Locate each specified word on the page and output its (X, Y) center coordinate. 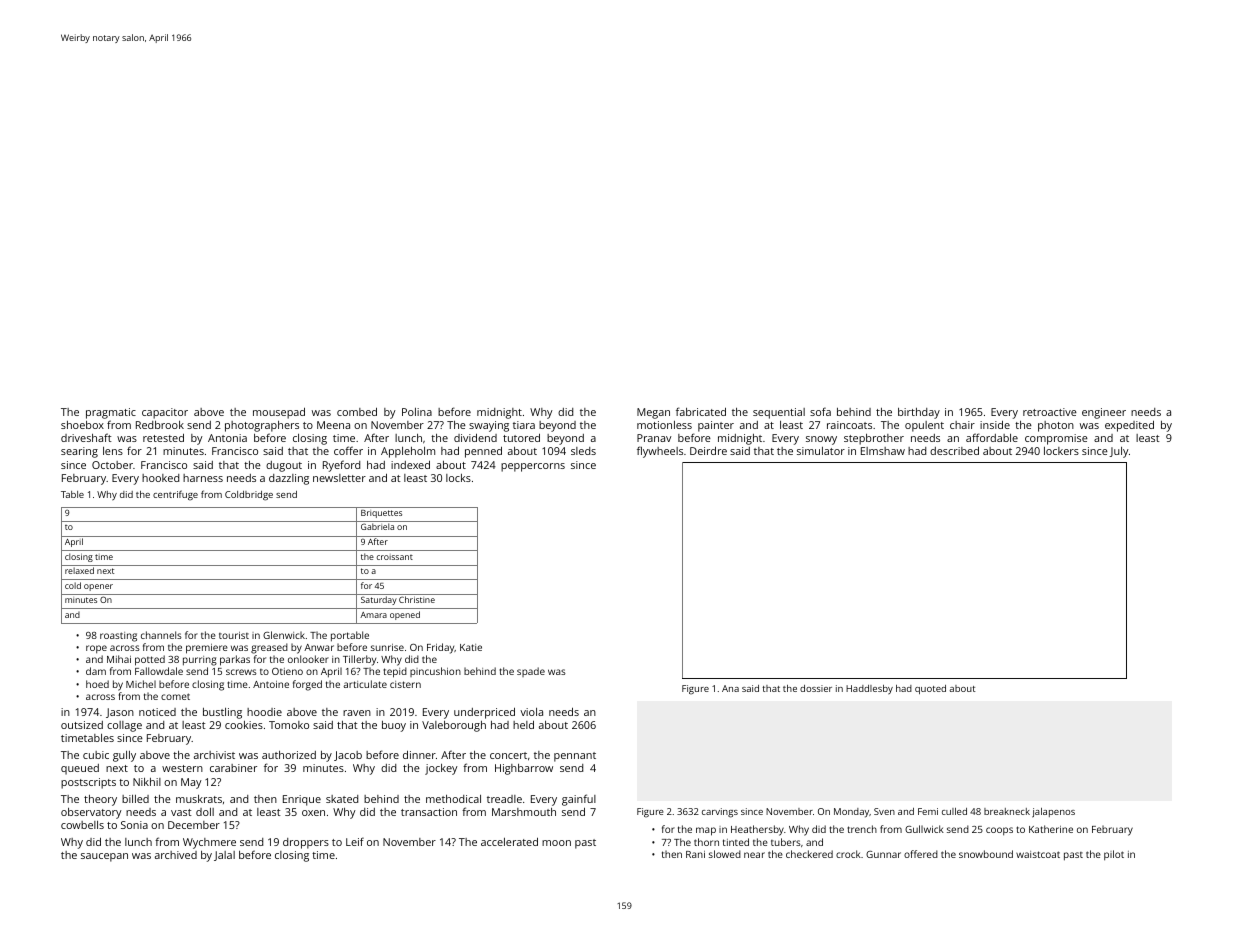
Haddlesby (869, 690)
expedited (1129, 426)
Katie (471, 647)
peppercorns (533, 467)
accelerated (509, 841)
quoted (930, 689)
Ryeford (341, 466)
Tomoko (289, 725)
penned (483, 452)
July (1119, 452)
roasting (118, 637)
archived (176, 855)
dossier (816, 688)
